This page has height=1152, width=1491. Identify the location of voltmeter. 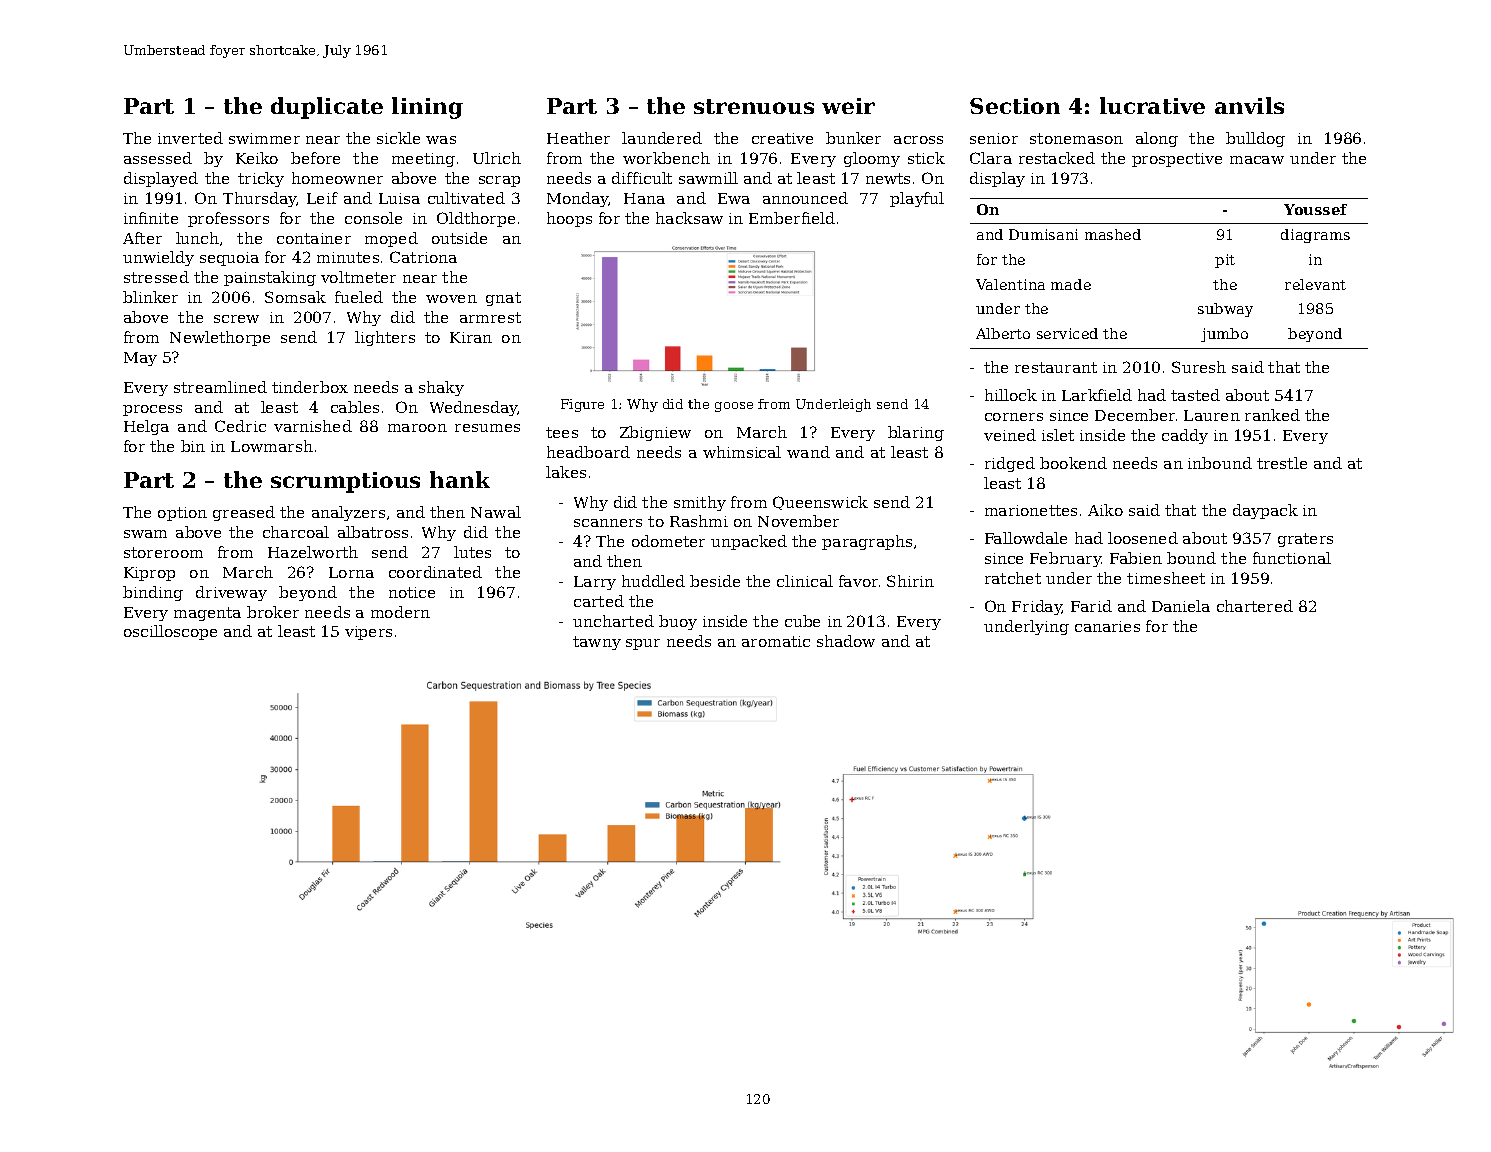
(358, 277).
